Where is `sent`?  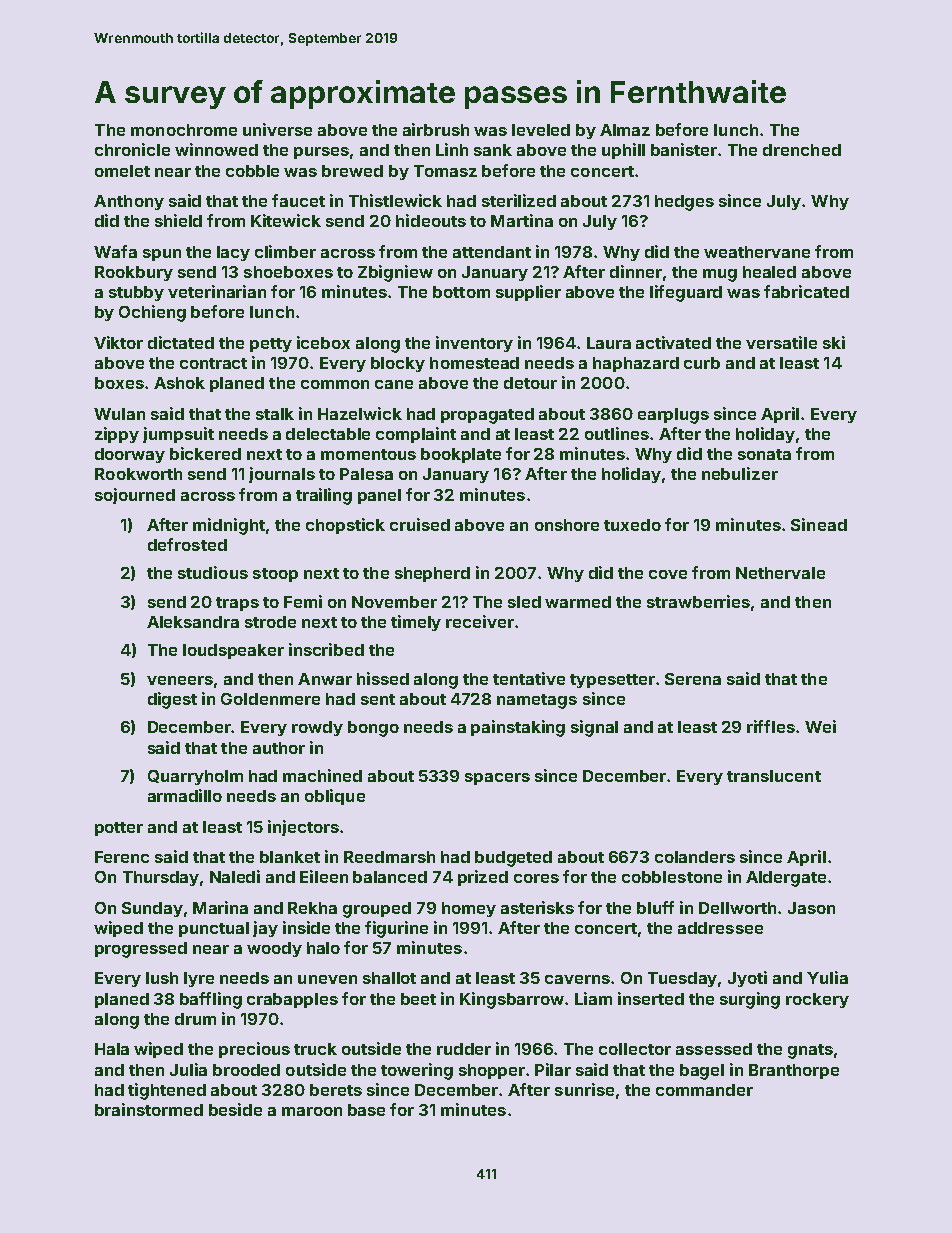 sent is located at coordinates (378, 699).
